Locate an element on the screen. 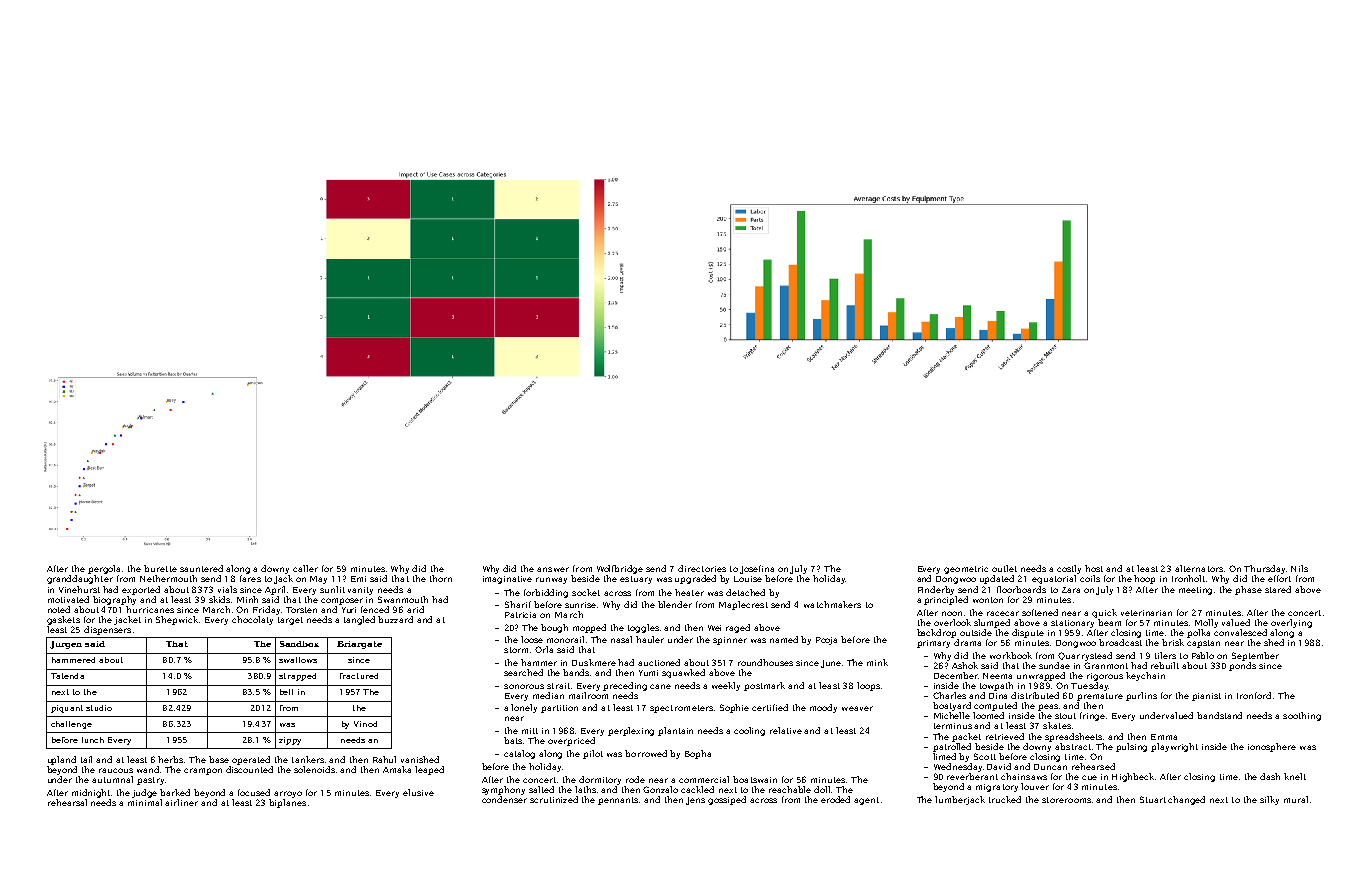 The image size is (1372, 887). forbidding is located at coordinates (546, 593).
